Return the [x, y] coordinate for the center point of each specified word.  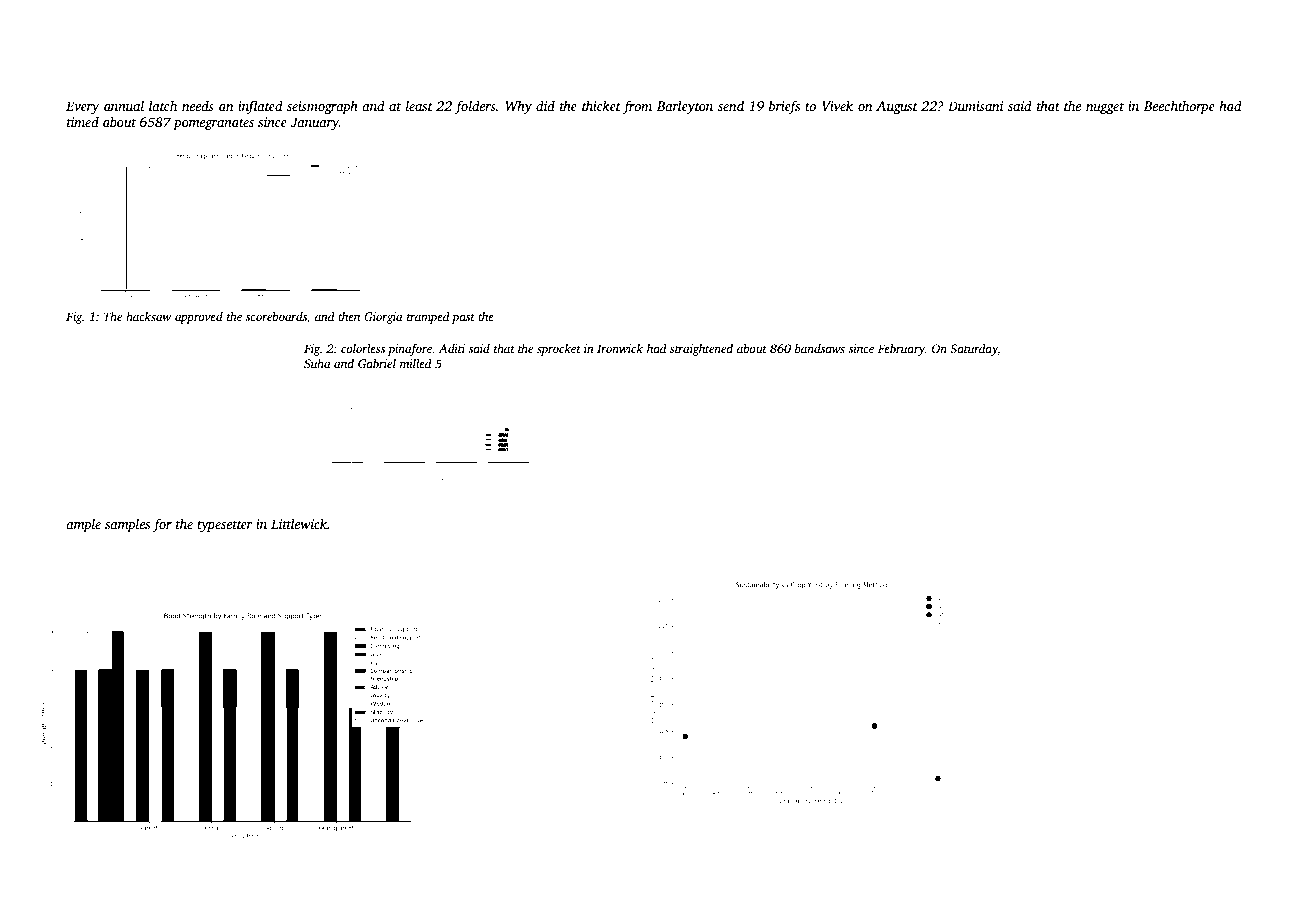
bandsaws [820, 348]
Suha [317, 363]
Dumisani [975, 106]
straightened [701, 349]
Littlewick [299, 523]
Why [518, 107]
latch [163, 105]
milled [416, 363]
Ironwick [620, 348]
